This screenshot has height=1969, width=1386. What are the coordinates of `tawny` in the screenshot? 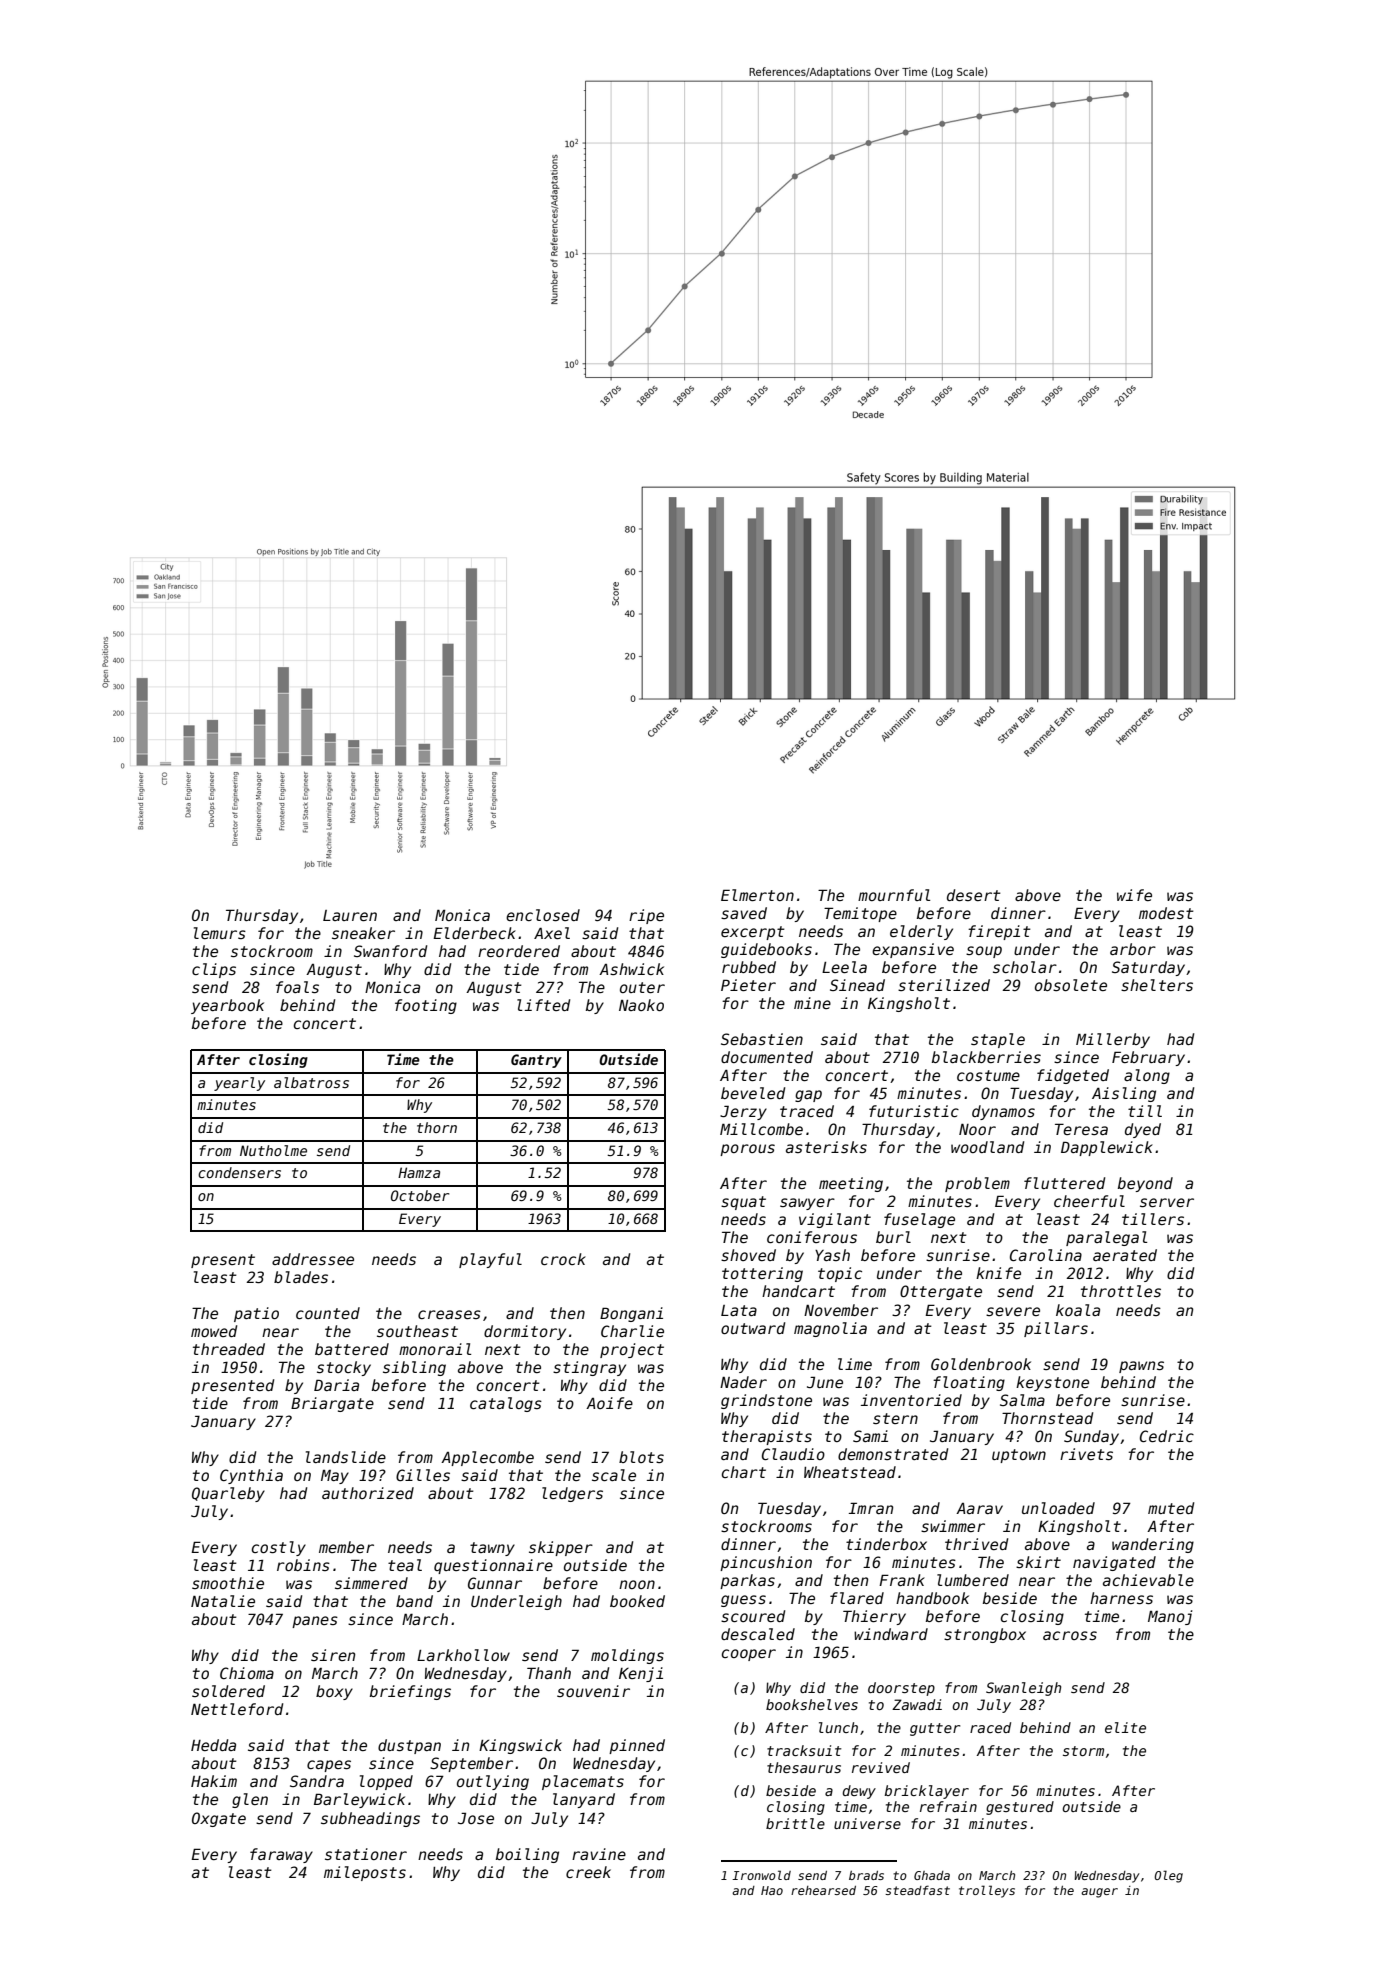 It's located at (492, 1549).
